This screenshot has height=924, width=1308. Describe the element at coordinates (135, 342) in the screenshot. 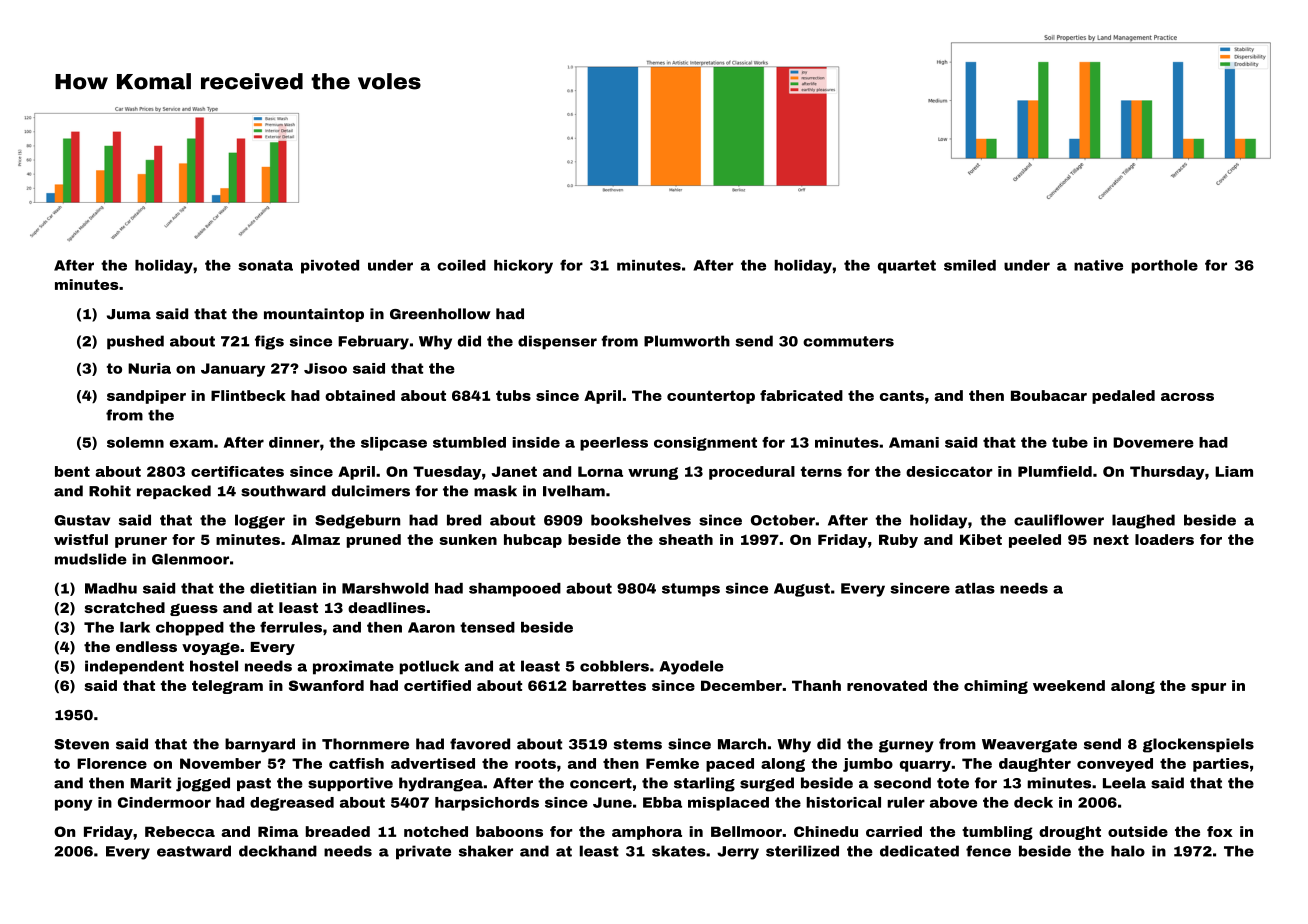

I see `pushed` at that location.
